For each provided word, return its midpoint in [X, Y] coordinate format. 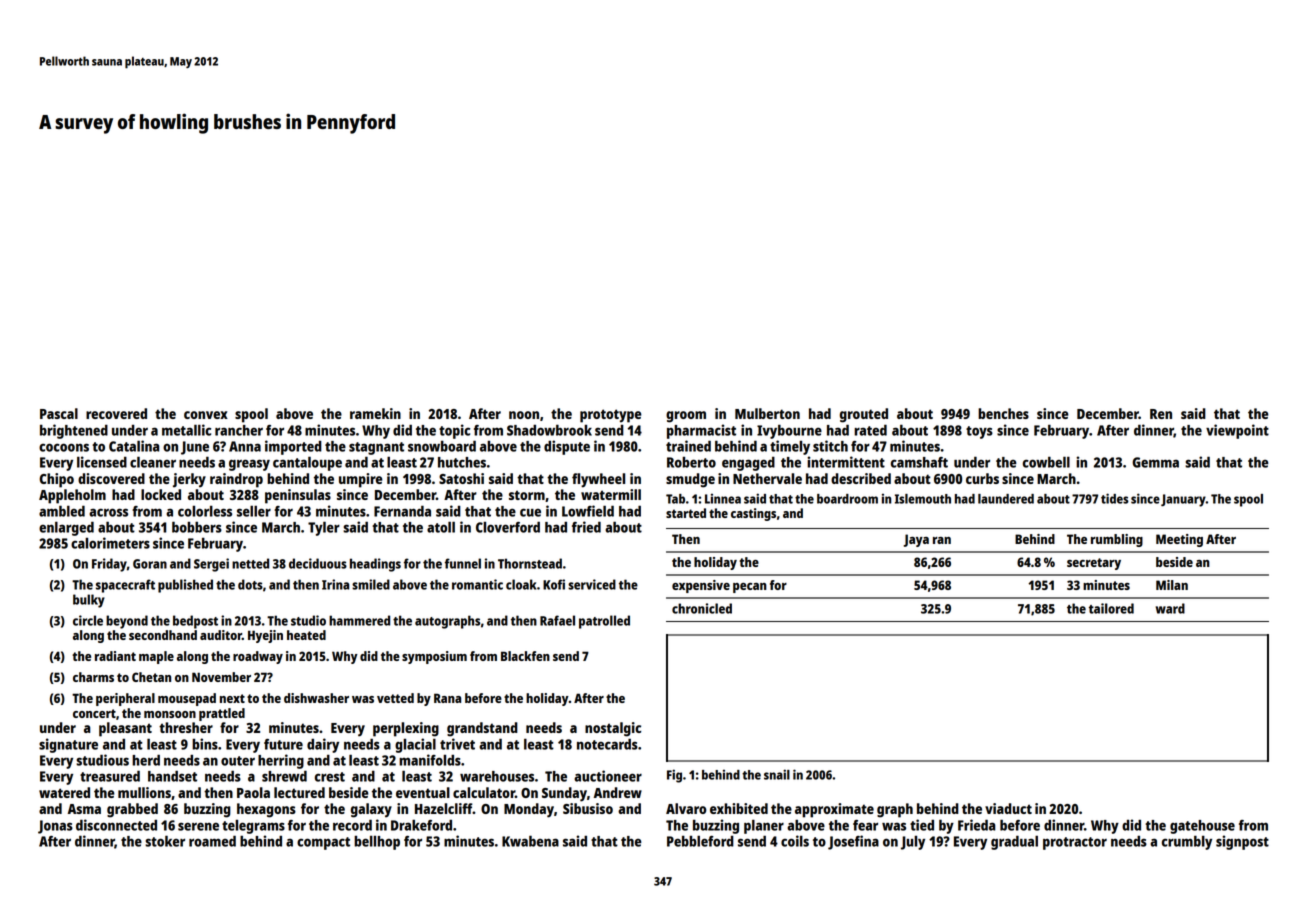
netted [250, 563]
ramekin [375, 413]
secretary [1094, 564]
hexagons [266, 810]
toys [979, 432]
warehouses [497, 776]
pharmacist [701, 431]
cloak [521, 584]
